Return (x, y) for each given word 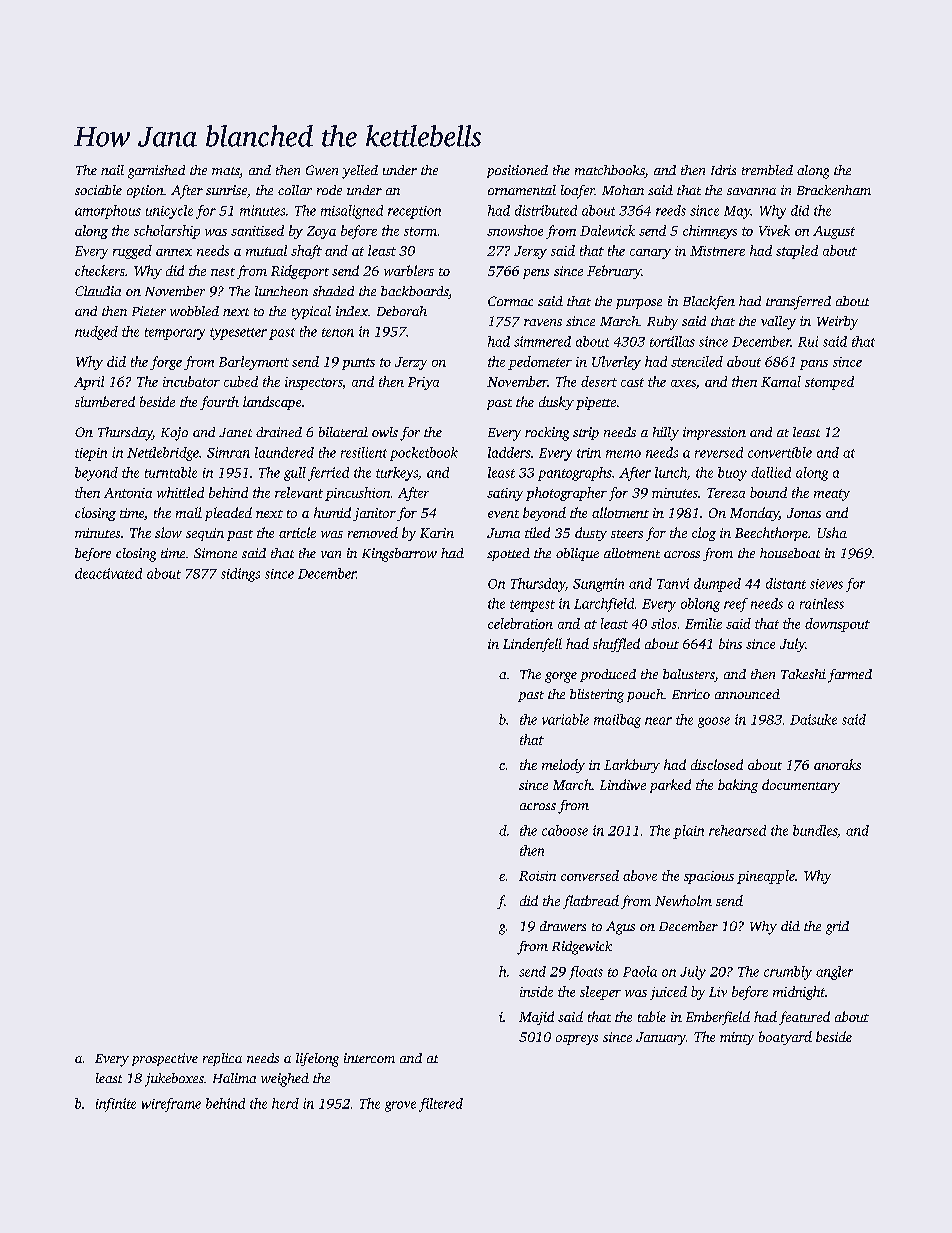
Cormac (510, 301)
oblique (577, 554)
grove (400, 1106)
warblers (409, 270)
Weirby (837, 323)
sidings (240, 575)
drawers (563, 926)
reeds (671, 210)
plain (688, 832)
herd (285, 1103)
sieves (826, 584)
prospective (165, 1059)
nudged (96, 333)
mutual (266, 250)
